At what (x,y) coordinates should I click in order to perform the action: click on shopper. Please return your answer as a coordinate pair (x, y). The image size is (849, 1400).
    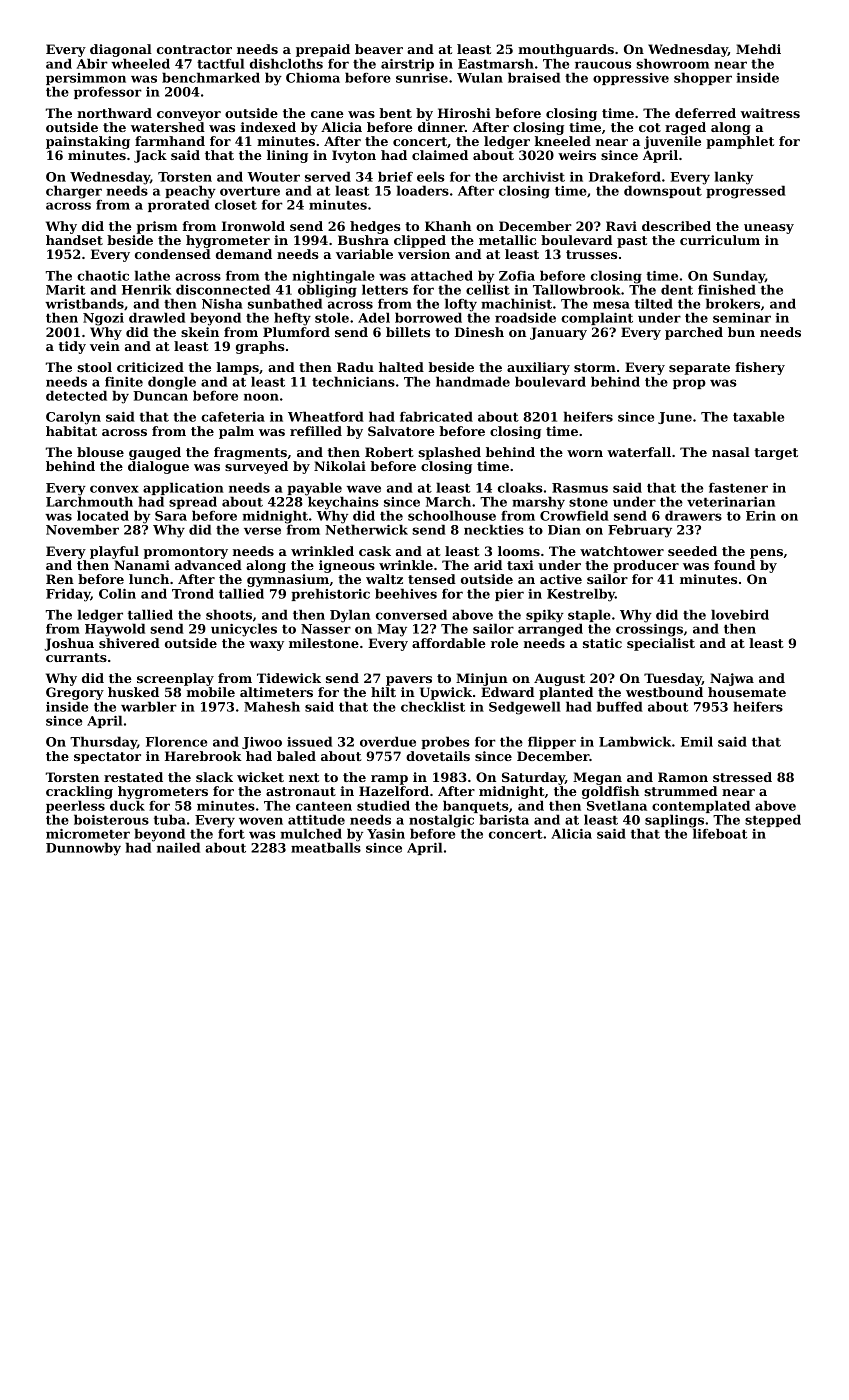
    Looking at the image, I should click on (703, 78).
